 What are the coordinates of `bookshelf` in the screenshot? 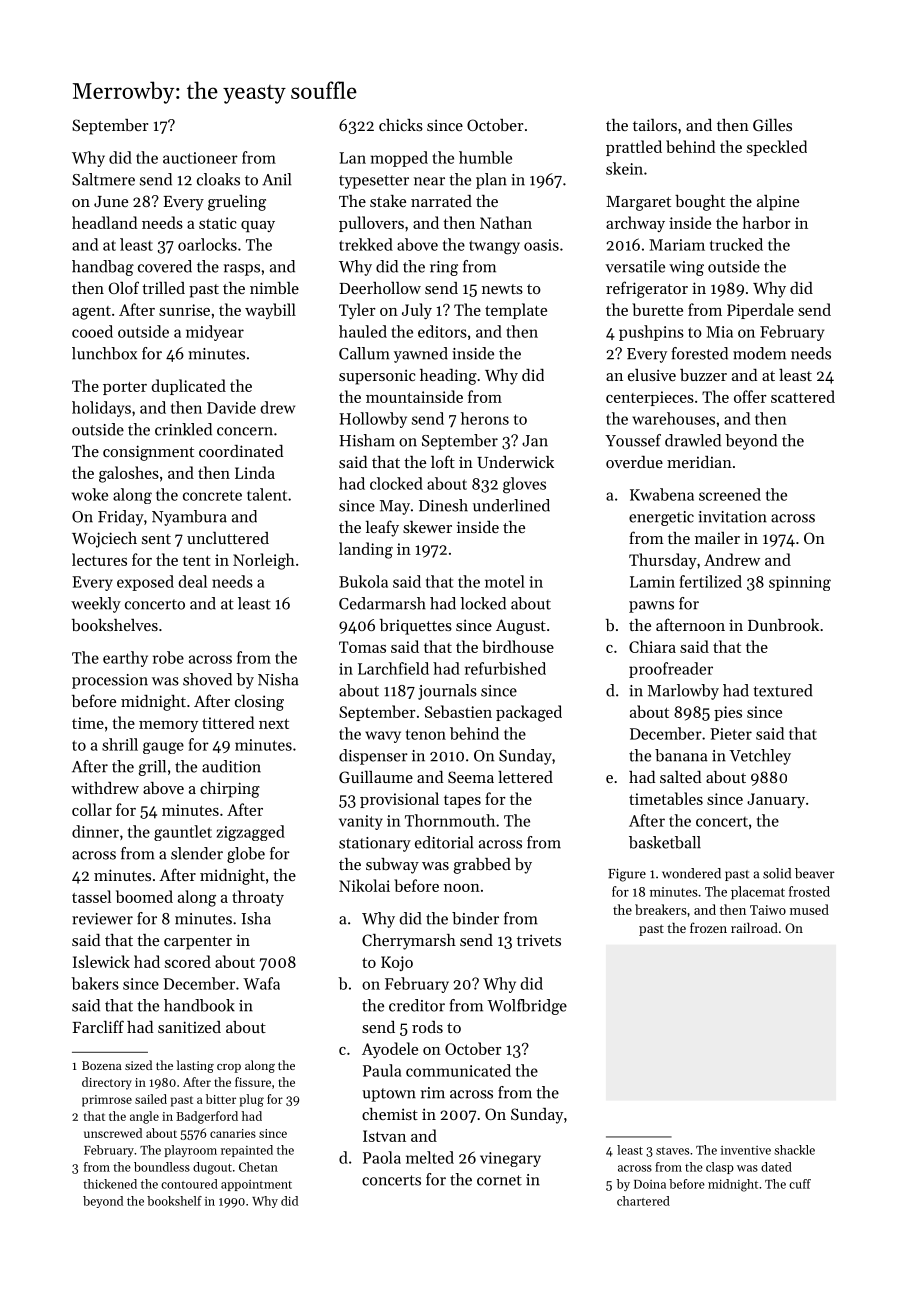 It's located at (174, 1201).
